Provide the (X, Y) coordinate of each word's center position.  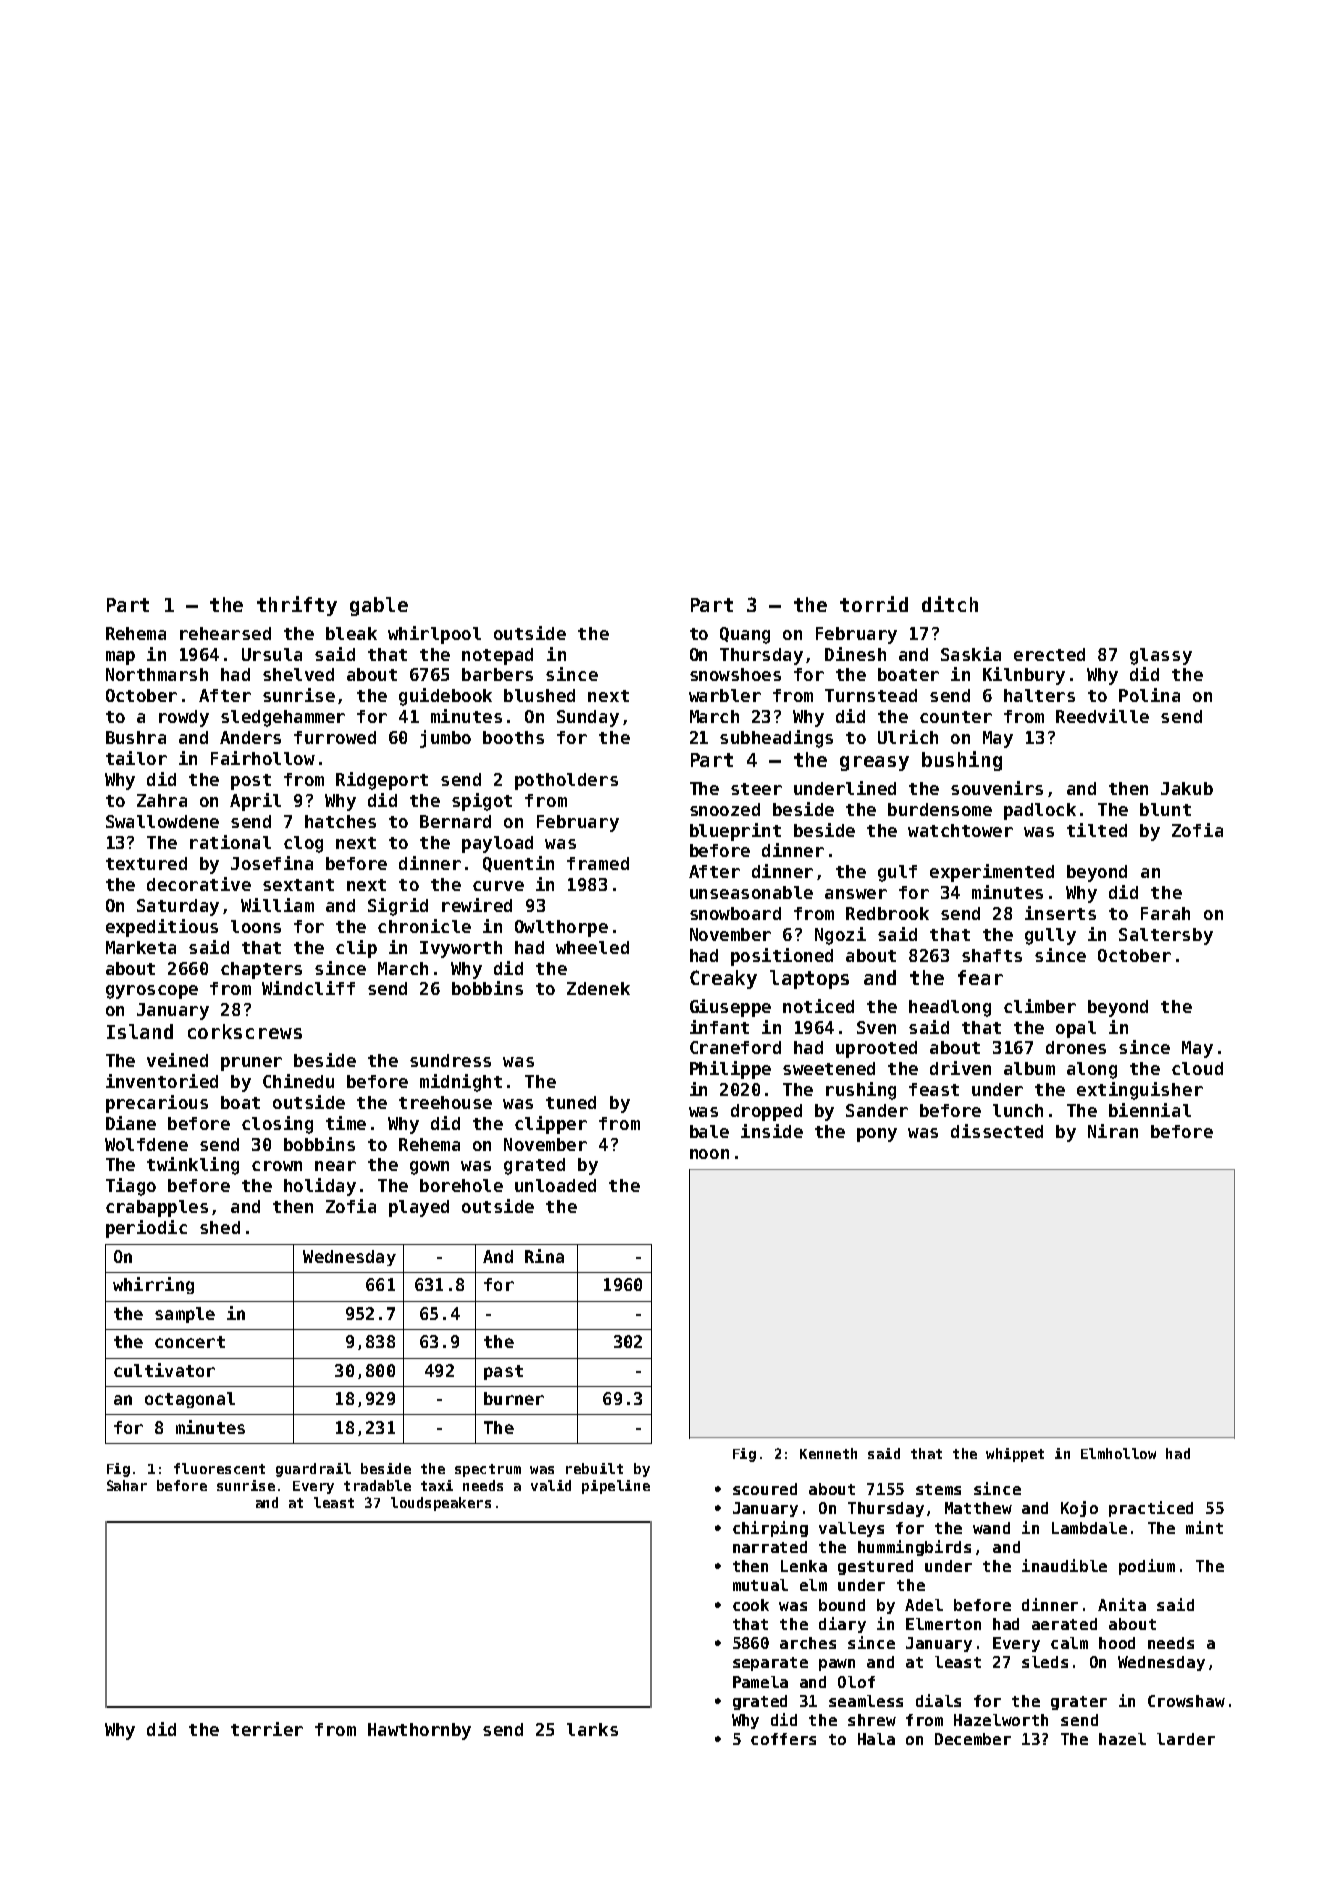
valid (551, 1485)
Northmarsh (157, 674)
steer (756, 789)
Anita (1122, 1604)
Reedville (1102, 716)
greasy (874, 763)
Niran (1113, 1131)
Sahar (127, 1485)
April (255, 802)
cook (751, 1605)
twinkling (193, 1166)
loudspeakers (441, 1504)
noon (709, 1154)
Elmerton (943, 1624)
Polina (1149, 695)
